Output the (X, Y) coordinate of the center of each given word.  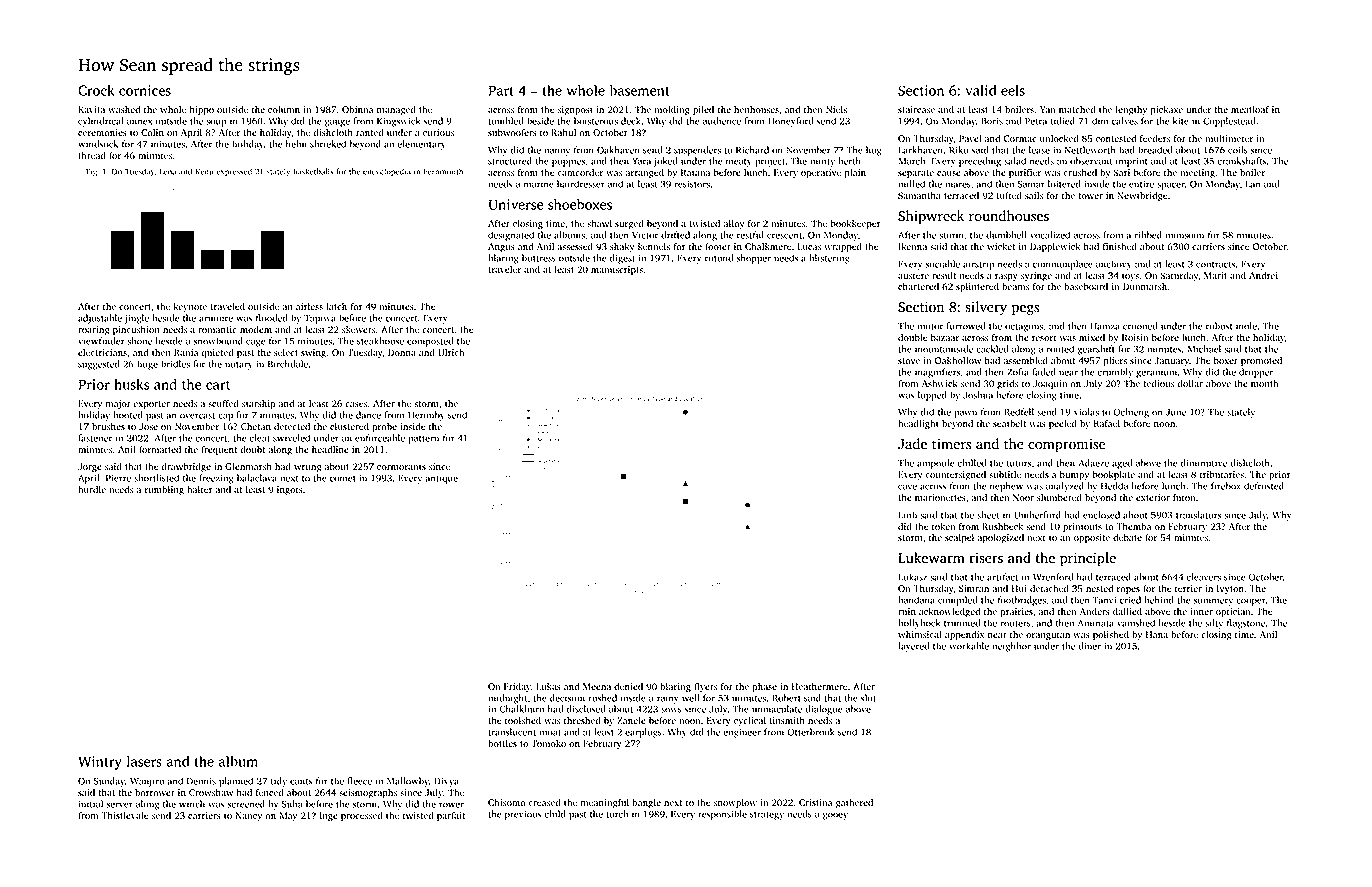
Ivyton (1230, 589)
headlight (918, 424)
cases (356, 405)
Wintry (100, 763)
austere (913, 276)
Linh (907, 515)
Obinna (357, 110)
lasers (144, 761)
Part (501, 90)
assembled (1026, 361)
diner (1089, 646)
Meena (597, 687)
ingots (290, 491)
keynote (190, 307)
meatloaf (1250, 109)
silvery (986, 308)
